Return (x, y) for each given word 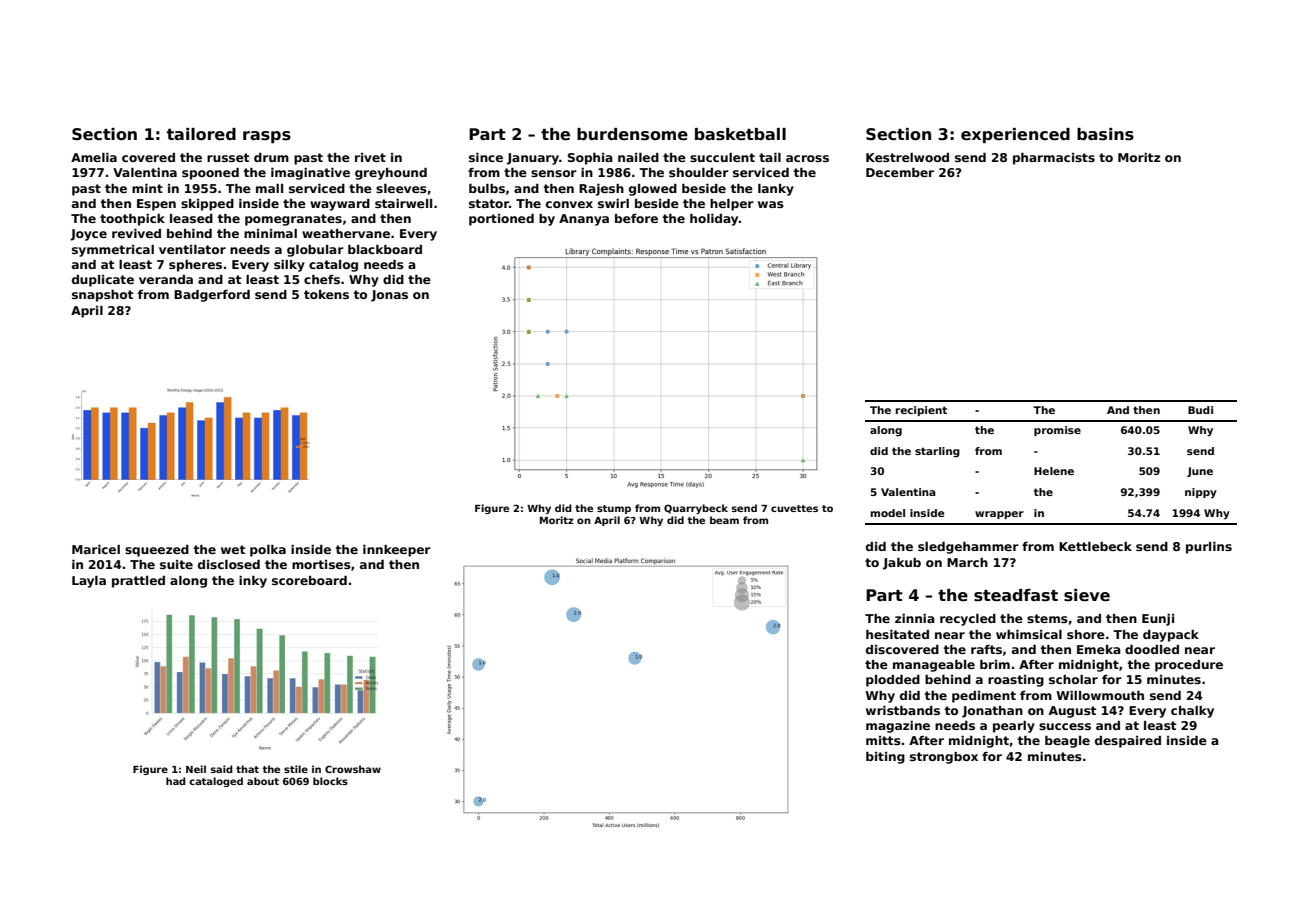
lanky (776, 190)
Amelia (94, 157)
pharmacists (1054, 159)
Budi (1200, 410)
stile (296, 769)
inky (253, 582)
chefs (322, 279)
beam (724, 520)
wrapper (999, 515)
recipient (921, 411)
